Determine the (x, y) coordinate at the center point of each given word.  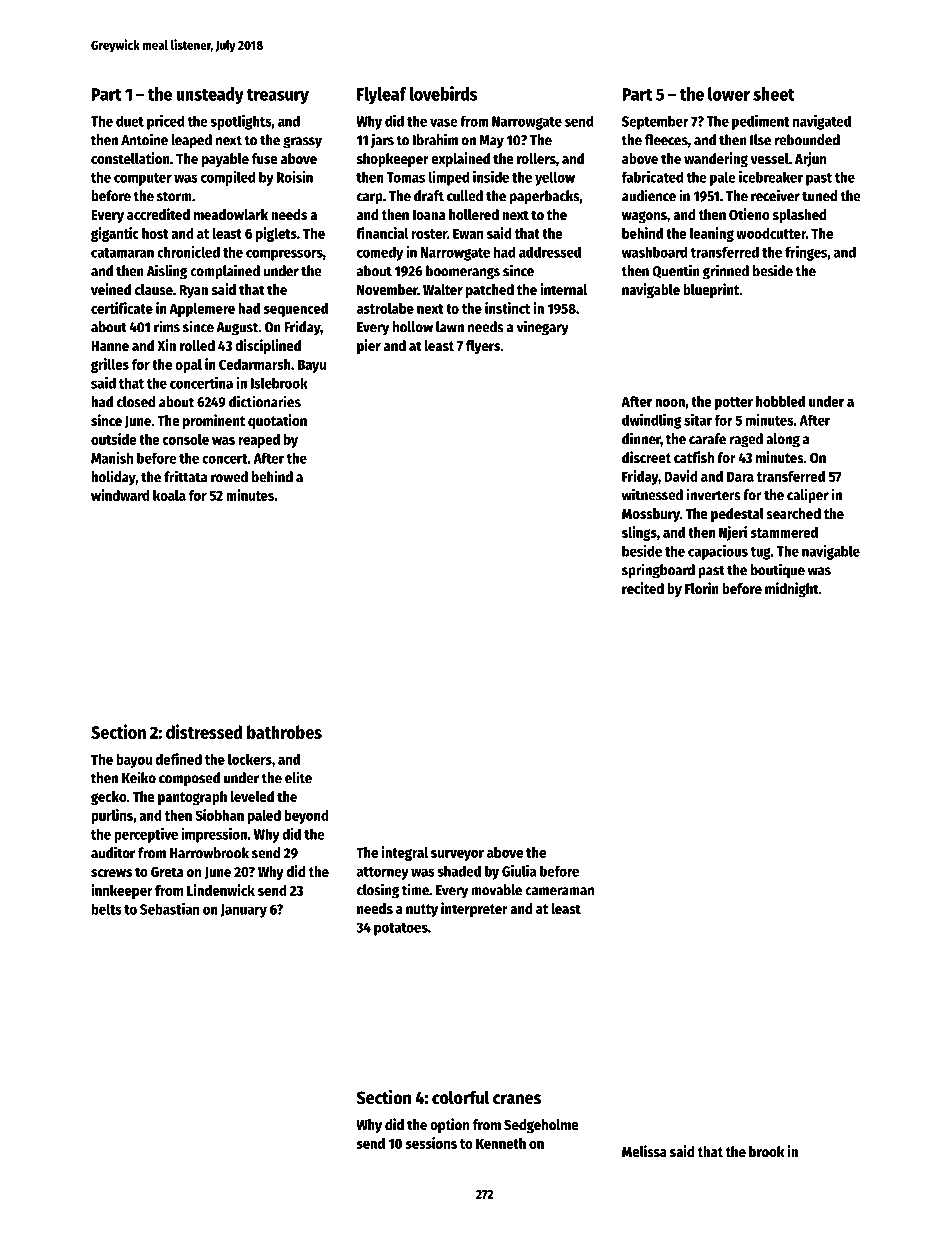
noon (670, 403)
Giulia (519, 871)
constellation (130, 158)
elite (298, 777)
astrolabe (385, 308)
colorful (461, 1097)
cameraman (559, 891)
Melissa (644, 1151)
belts (106, 909)
